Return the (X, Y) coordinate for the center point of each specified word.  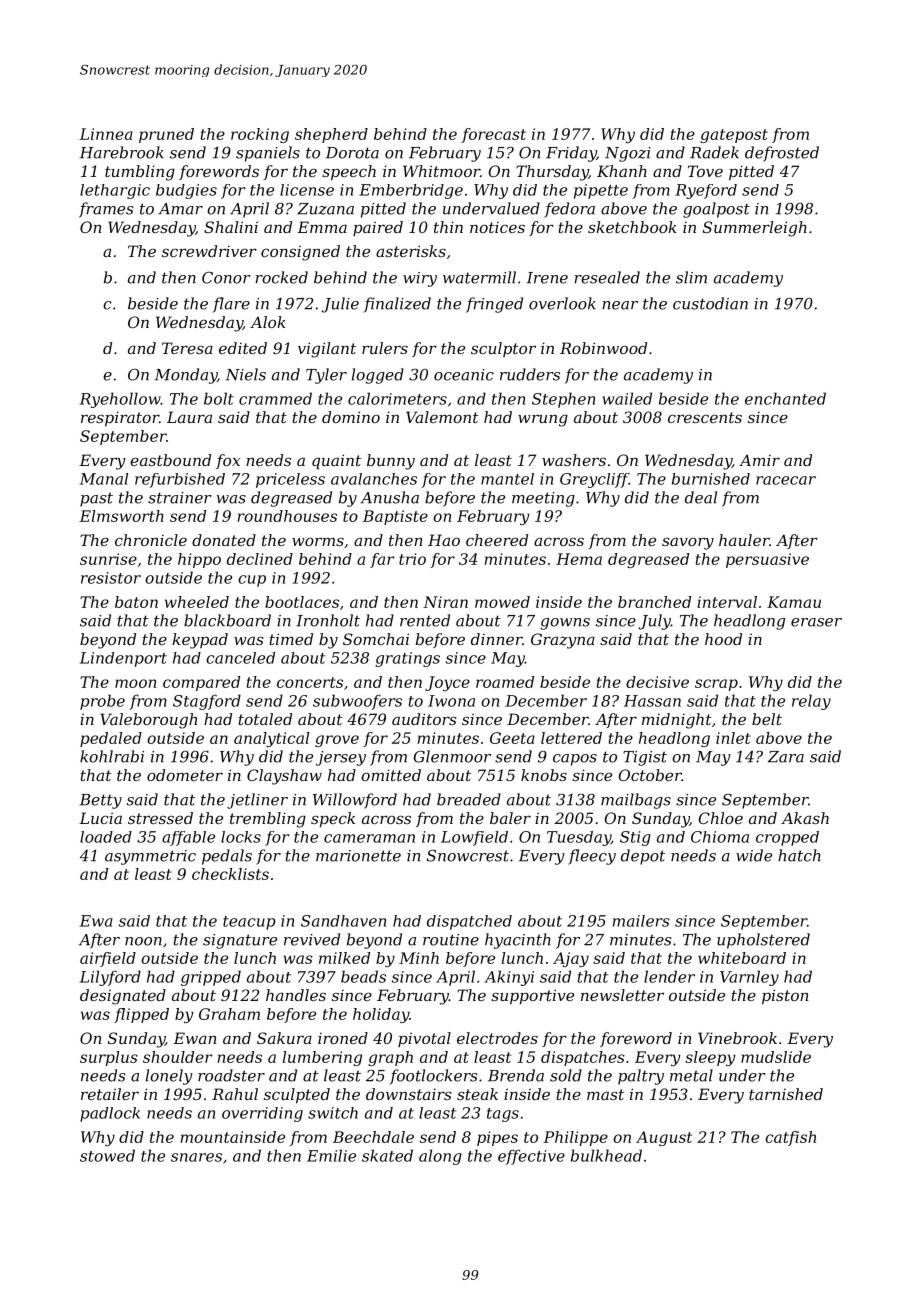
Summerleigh (755, 229)
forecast (493, 135)
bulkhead (606, 1155)
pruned (166, 135)
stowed (107, 1155)
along (440, 1157)
